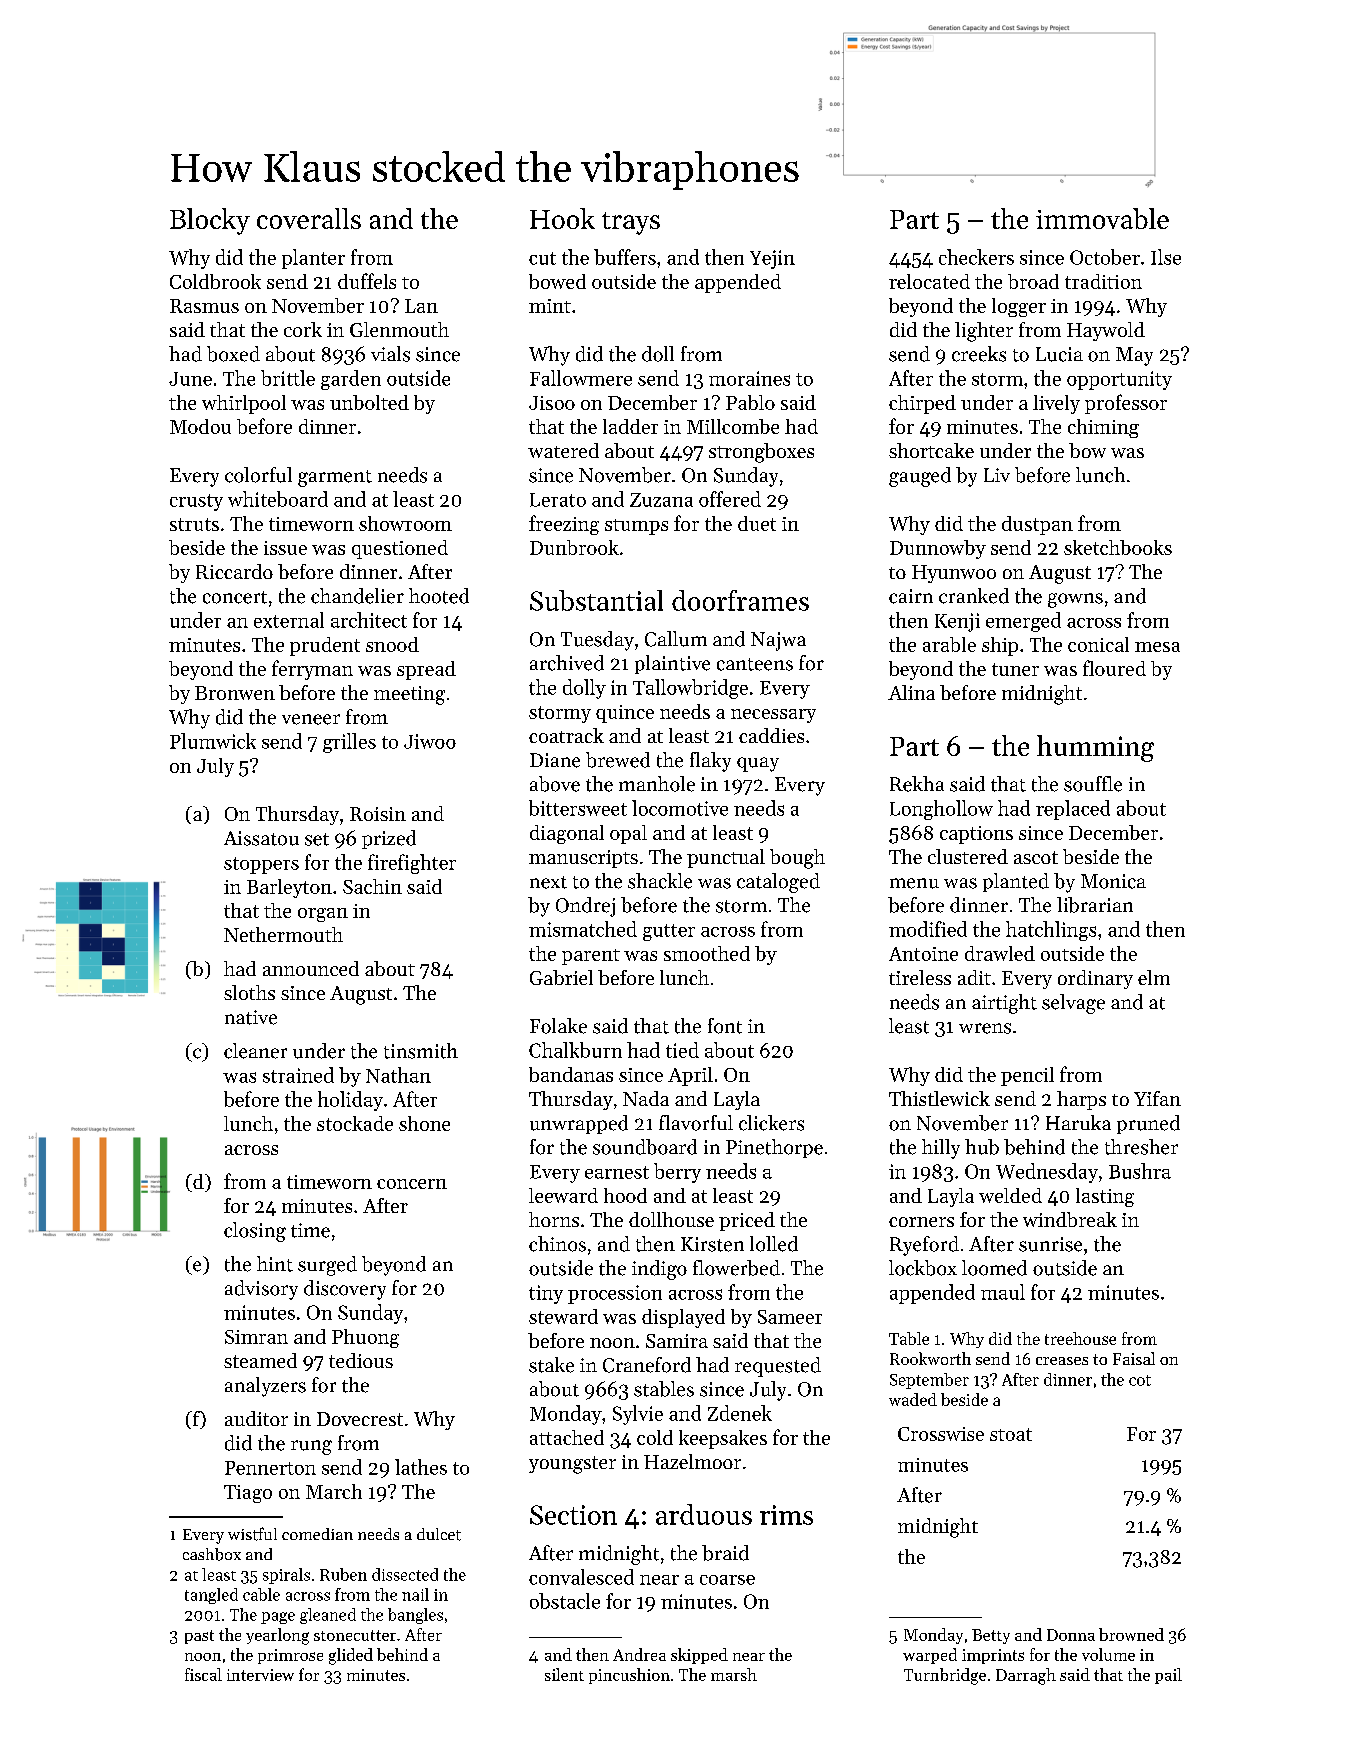  Describe the element at coordinates (233, 354) in the screenshot. I see `boxed` at that location.
